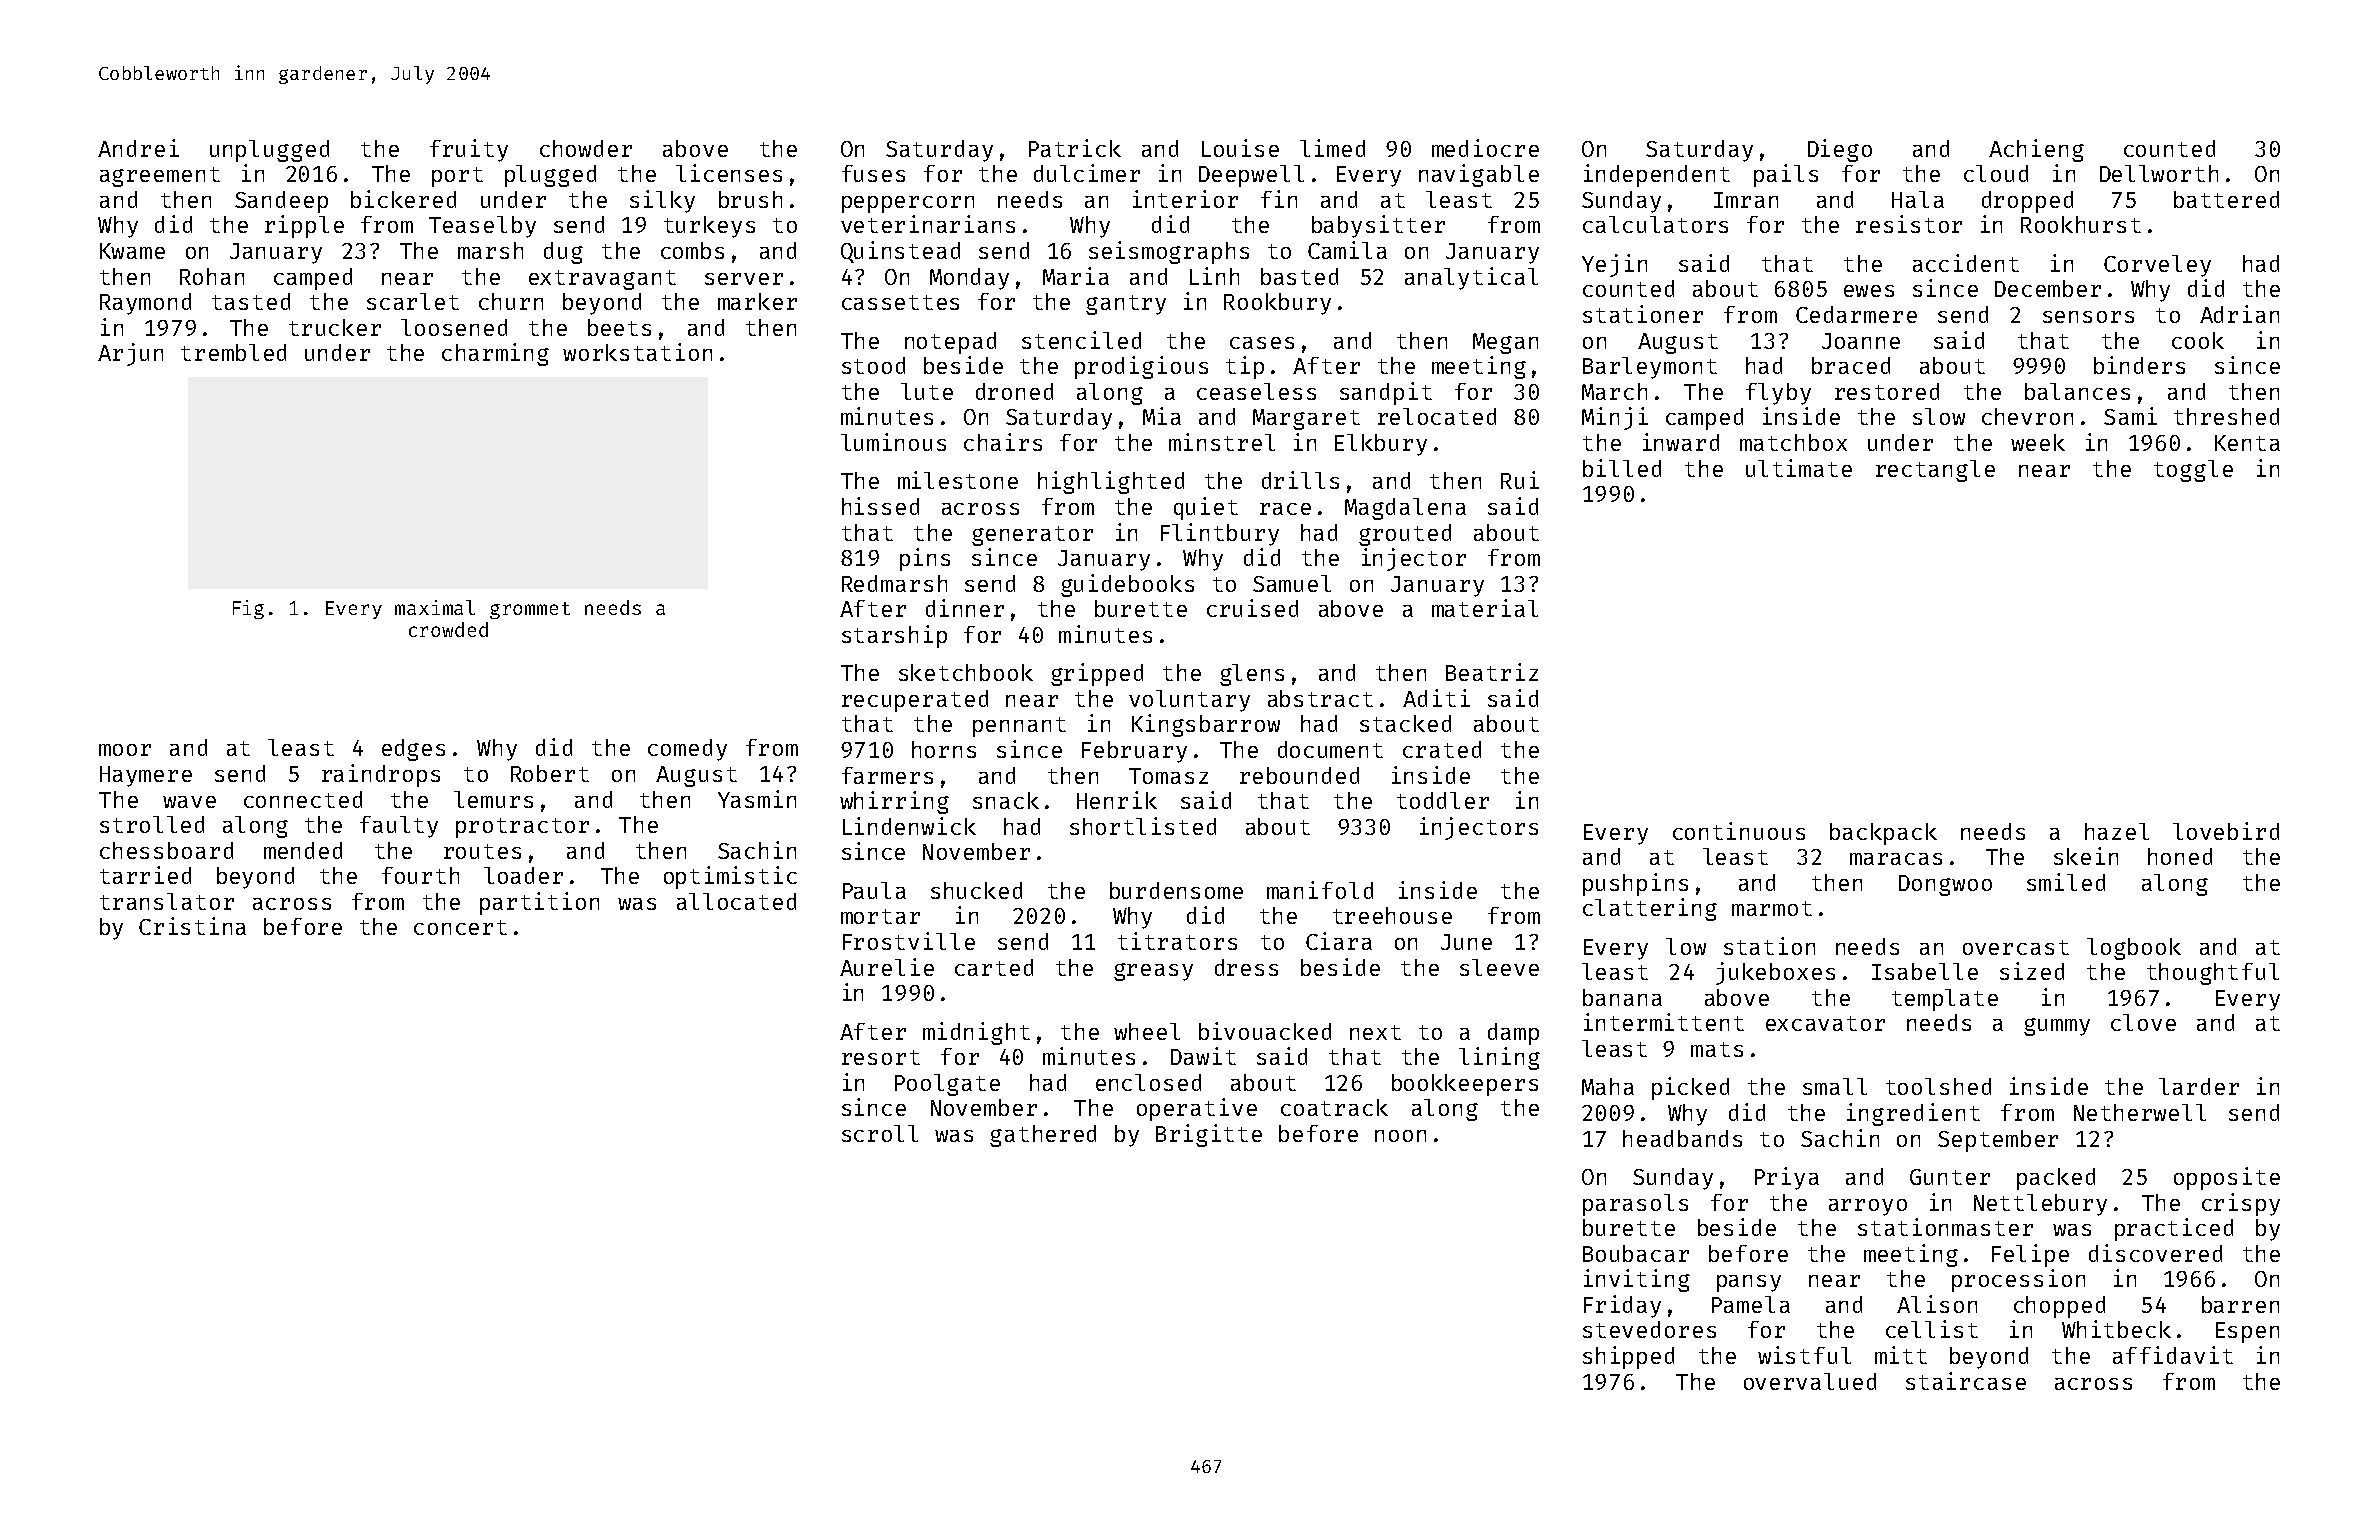 The width and height of the screenshot is (2380, 1540). I want to click on chowder, so click(586, 148).
